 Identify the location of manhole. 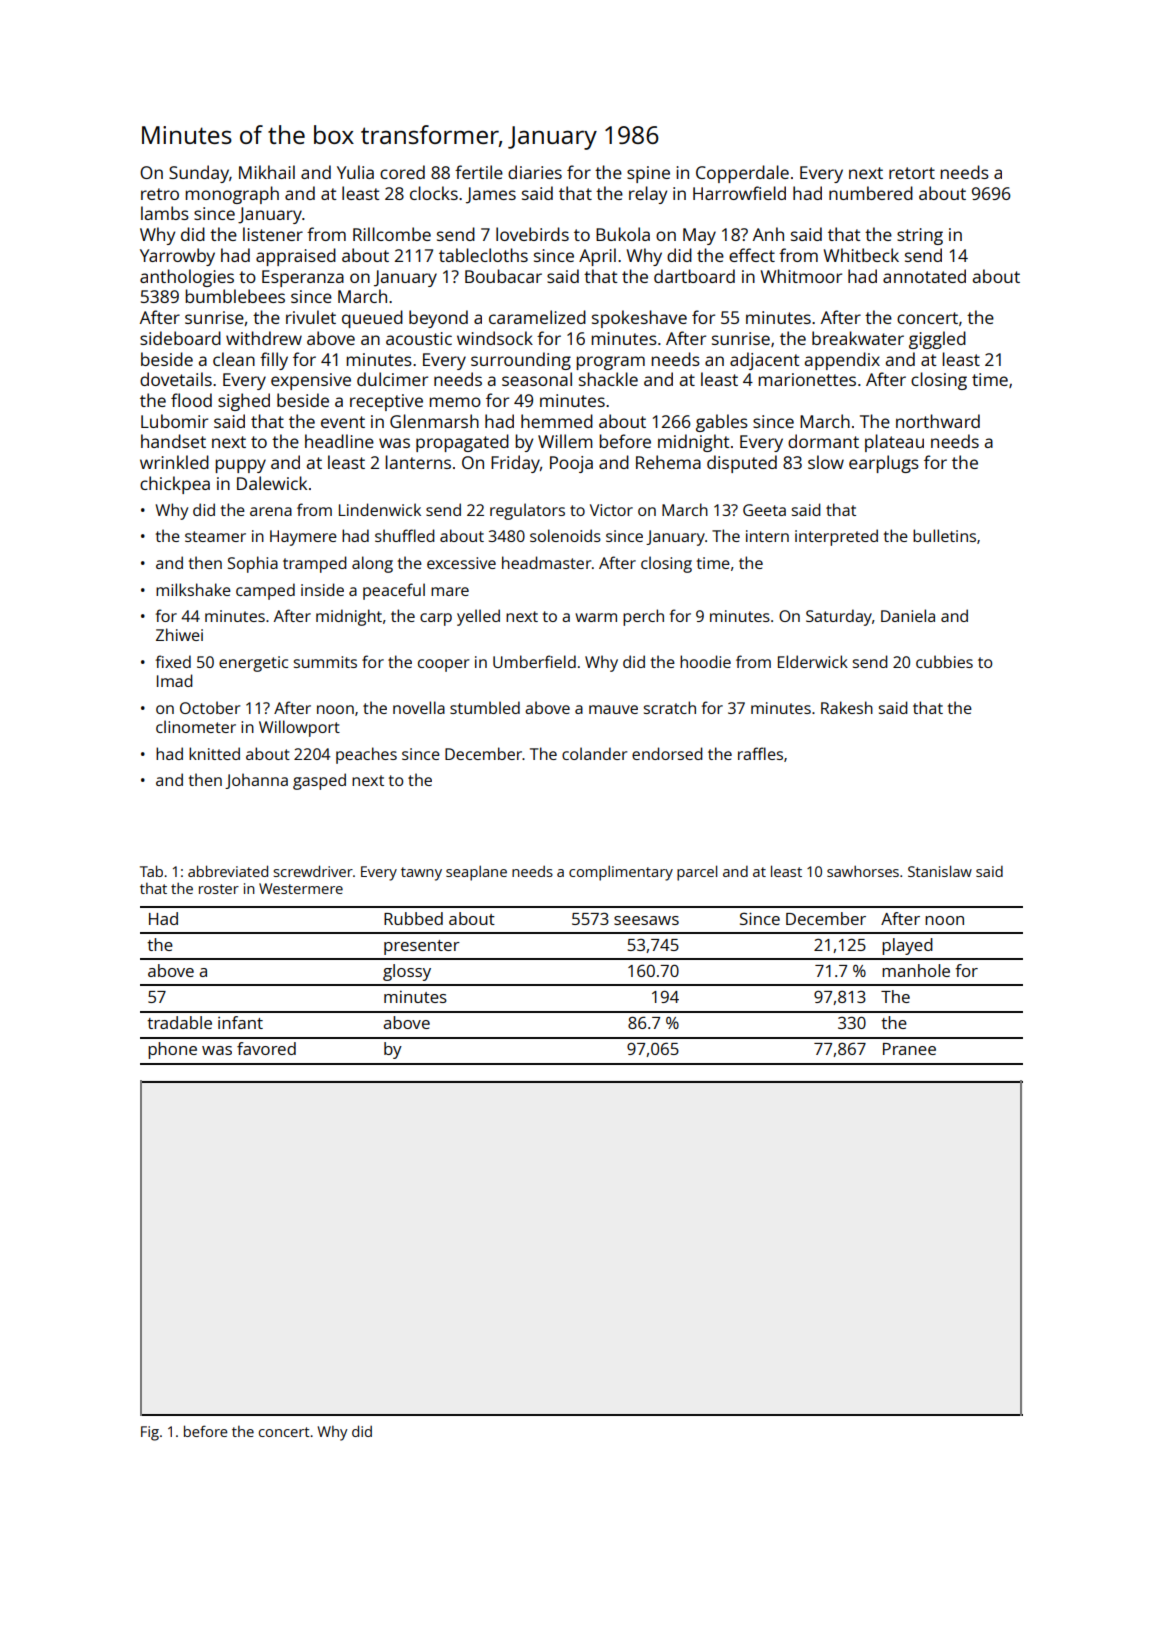
(916, 970).
